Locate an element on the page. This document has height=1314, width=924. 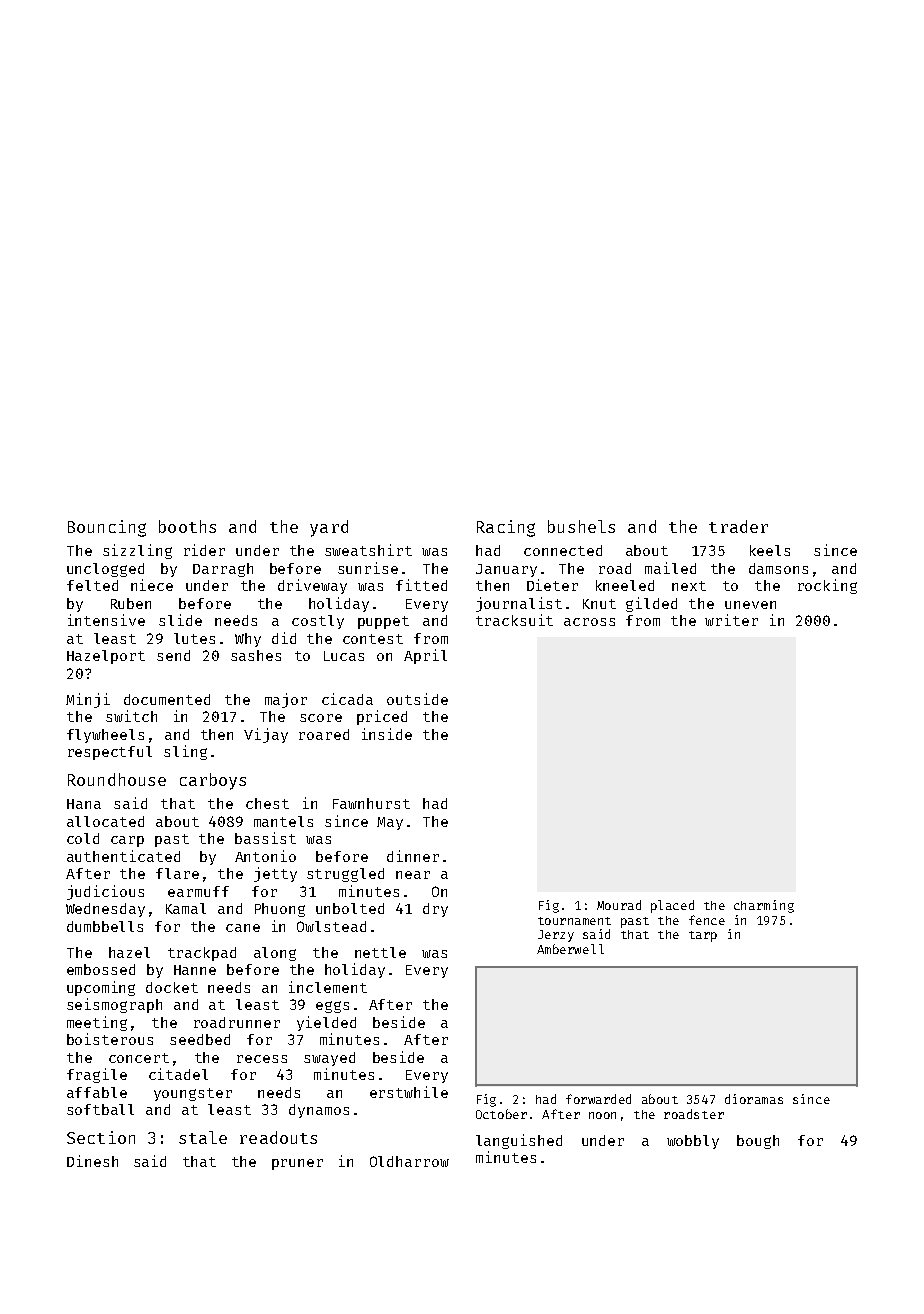
forwarded is located at coordinates (598, 1099).
